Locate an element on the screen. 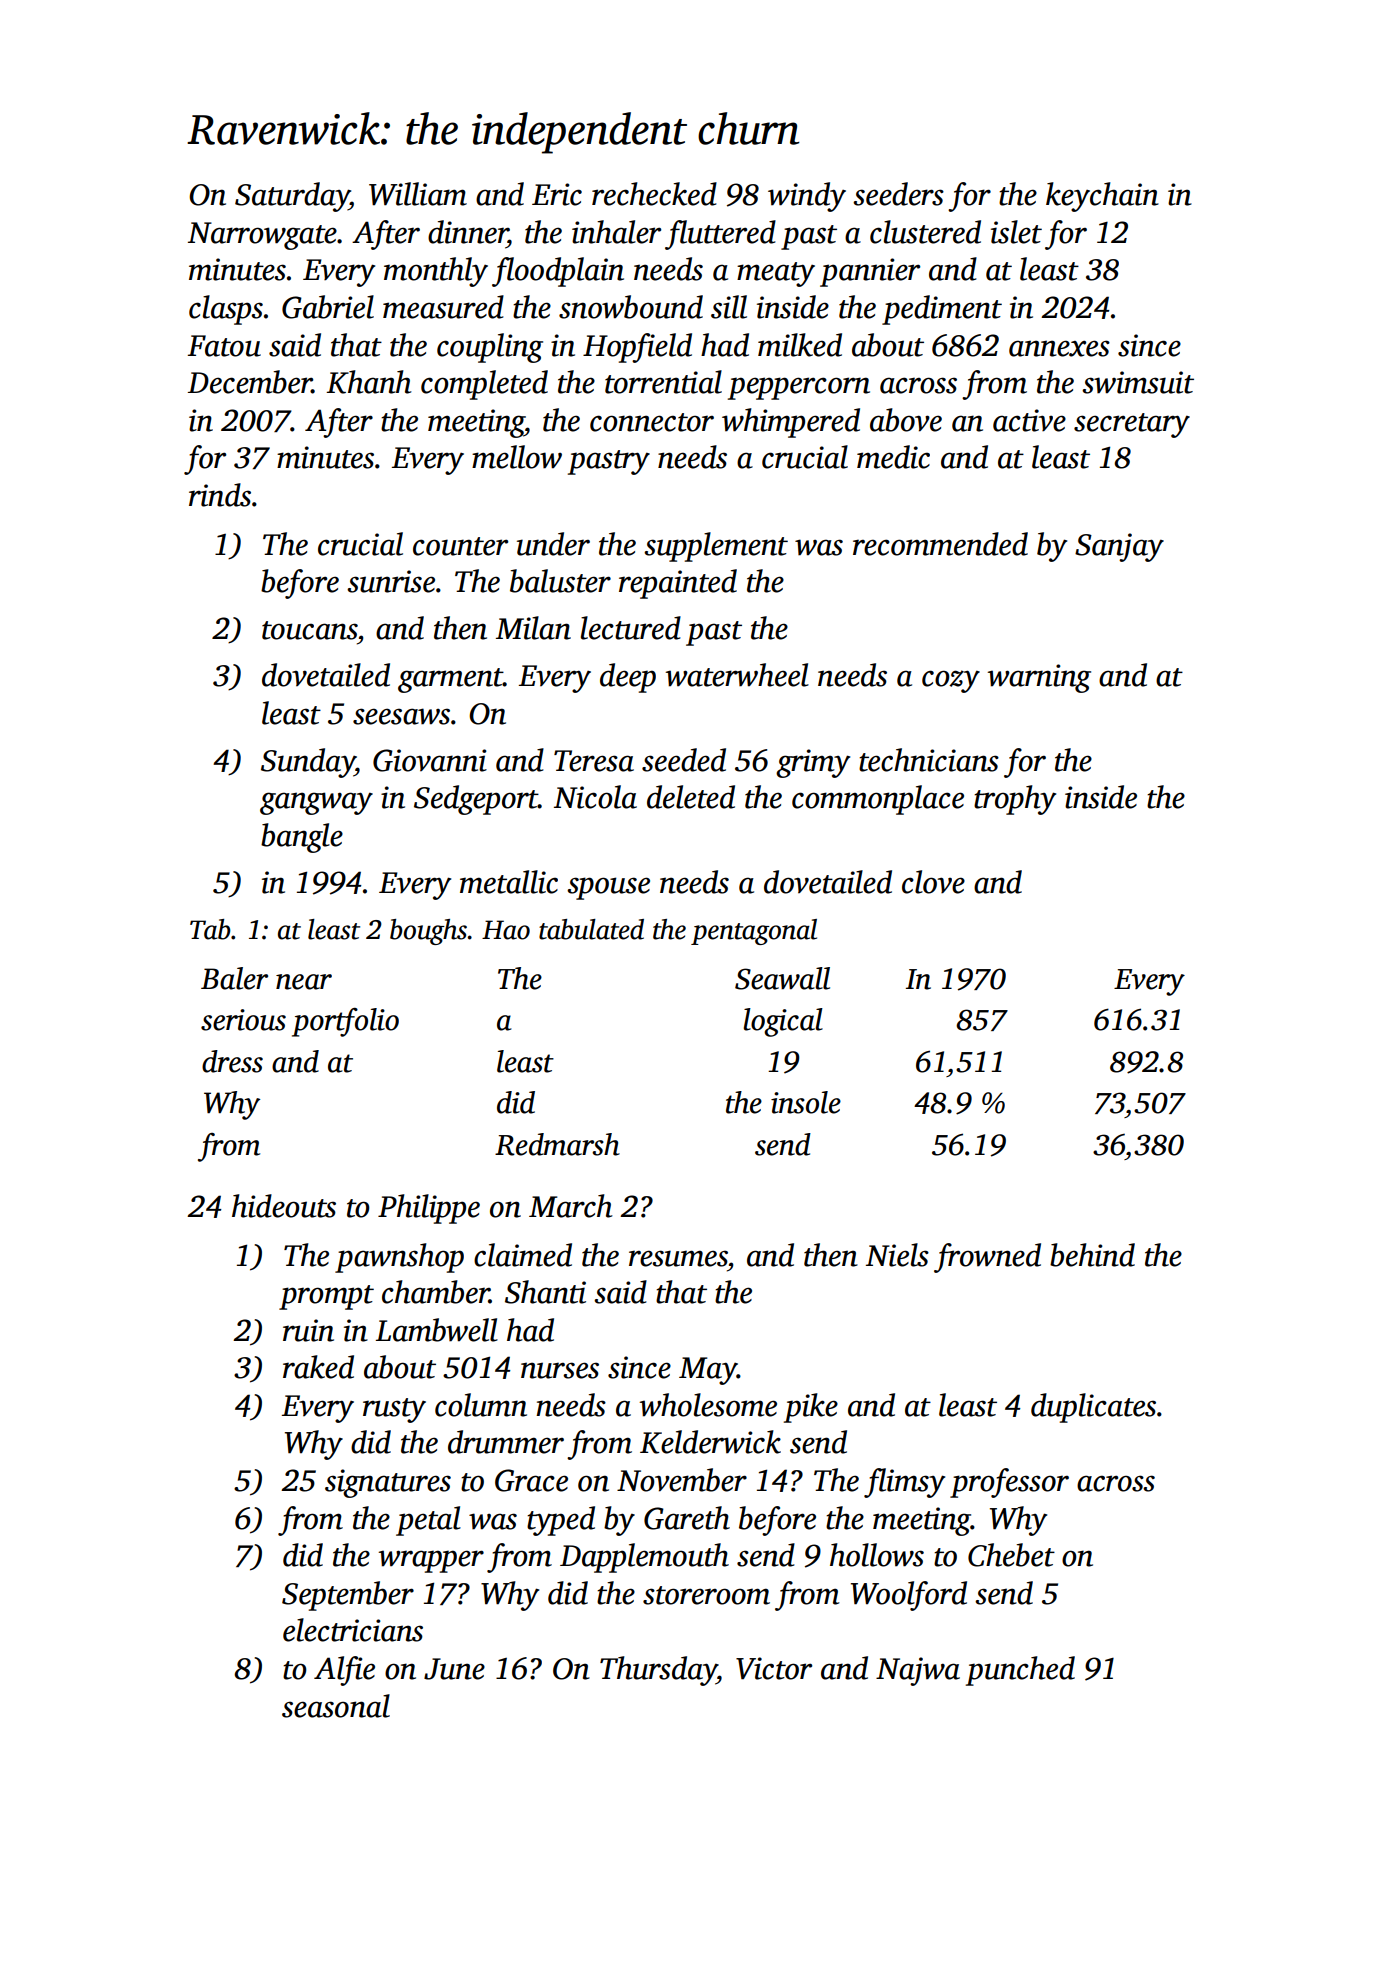  grimy is located at coordinates (813, 763).
